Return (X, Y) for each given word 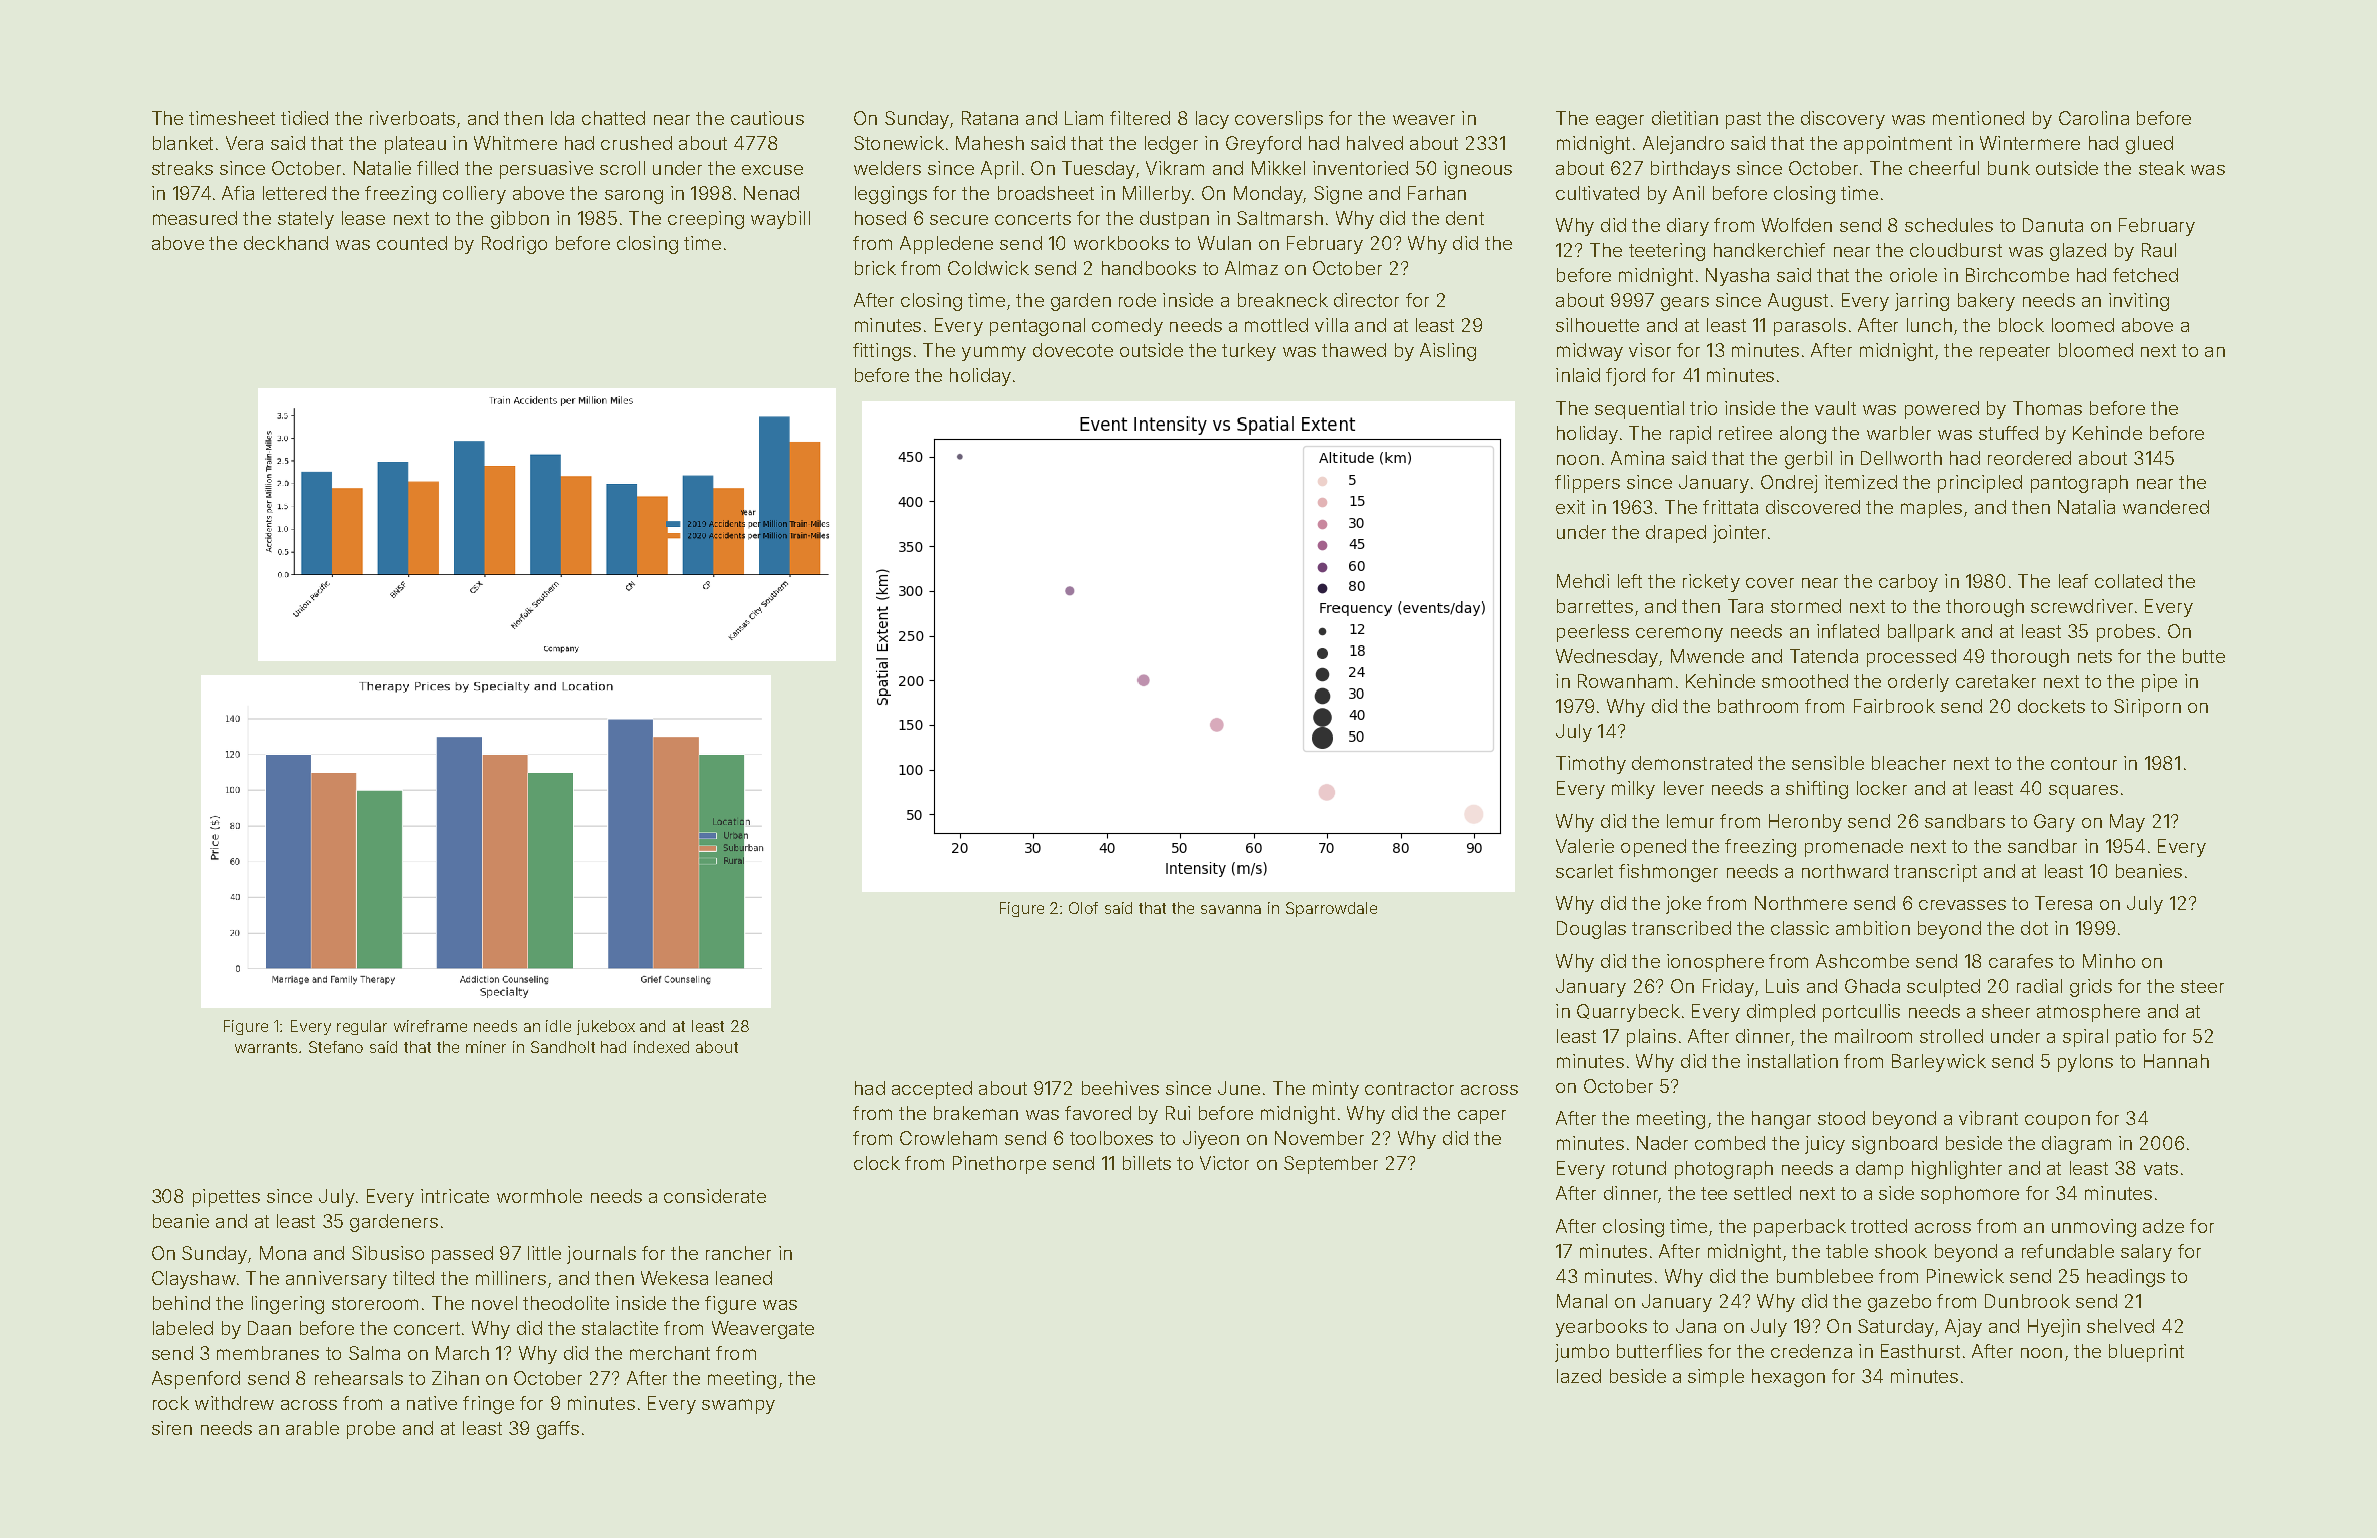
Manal (1582, 1301)
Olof (1083, 908)
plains (1651, 1038)
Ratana (990, 118)
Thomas (2047, 408)
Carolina (2094, 118)
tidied (304, 118)
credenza (1811, 1351)
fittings (882, 352)
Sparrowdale (1331, 909)
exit (1570, 507)
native (432, 1403)
